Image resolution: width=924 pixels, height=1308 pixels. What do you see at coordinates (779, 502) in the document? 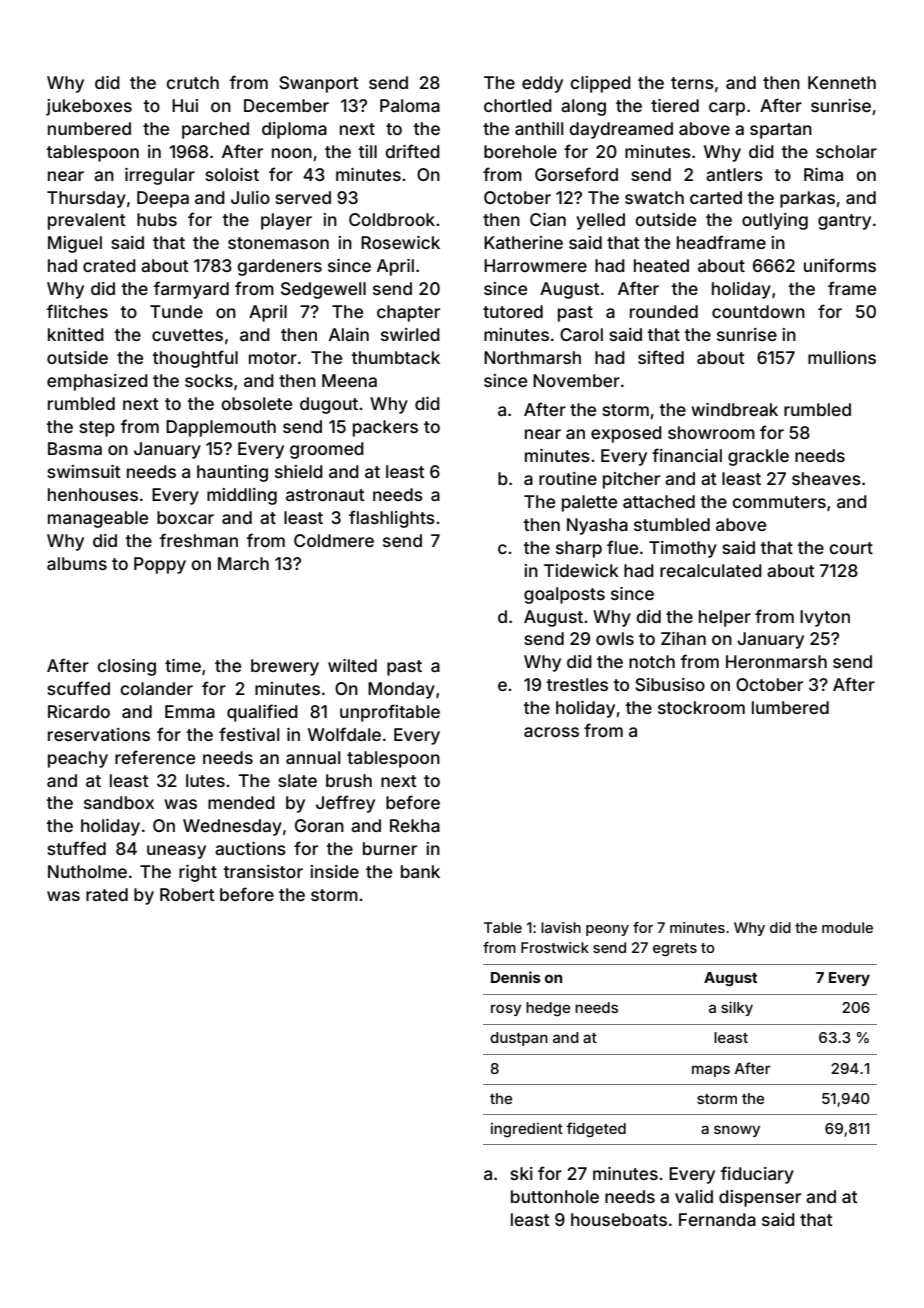
I see `commuters` at bounding box center [779, 502].
